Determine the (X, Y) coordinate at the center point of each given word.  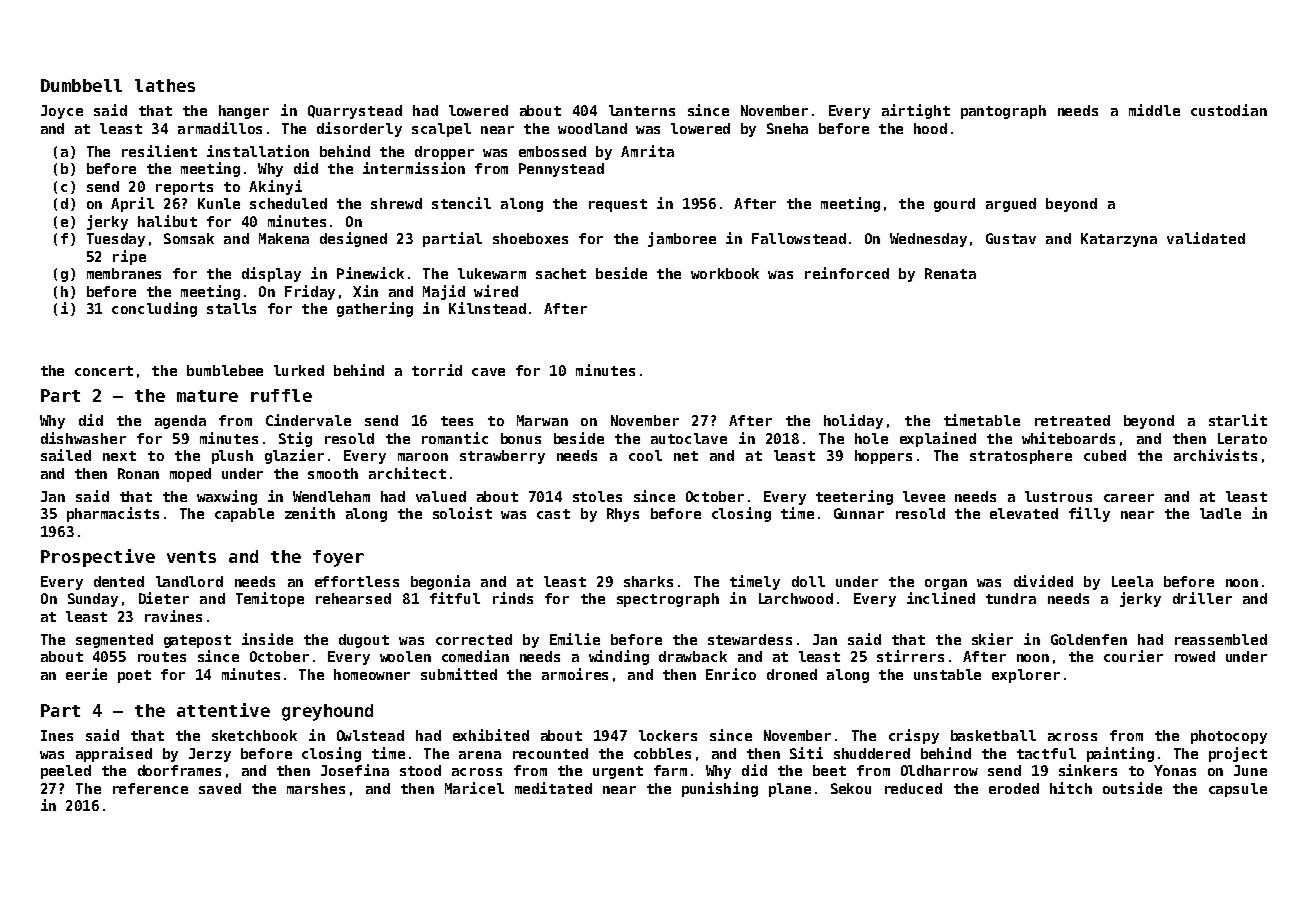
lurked (299, 370)
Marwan (542, 420)
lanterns (642, 110)
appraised (114, 754)
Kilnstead (487, 308)
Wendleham (331, 496)
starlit (1238, 420)
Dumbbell (81, 85)
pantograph (1003, 112)
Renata (950, 273)
